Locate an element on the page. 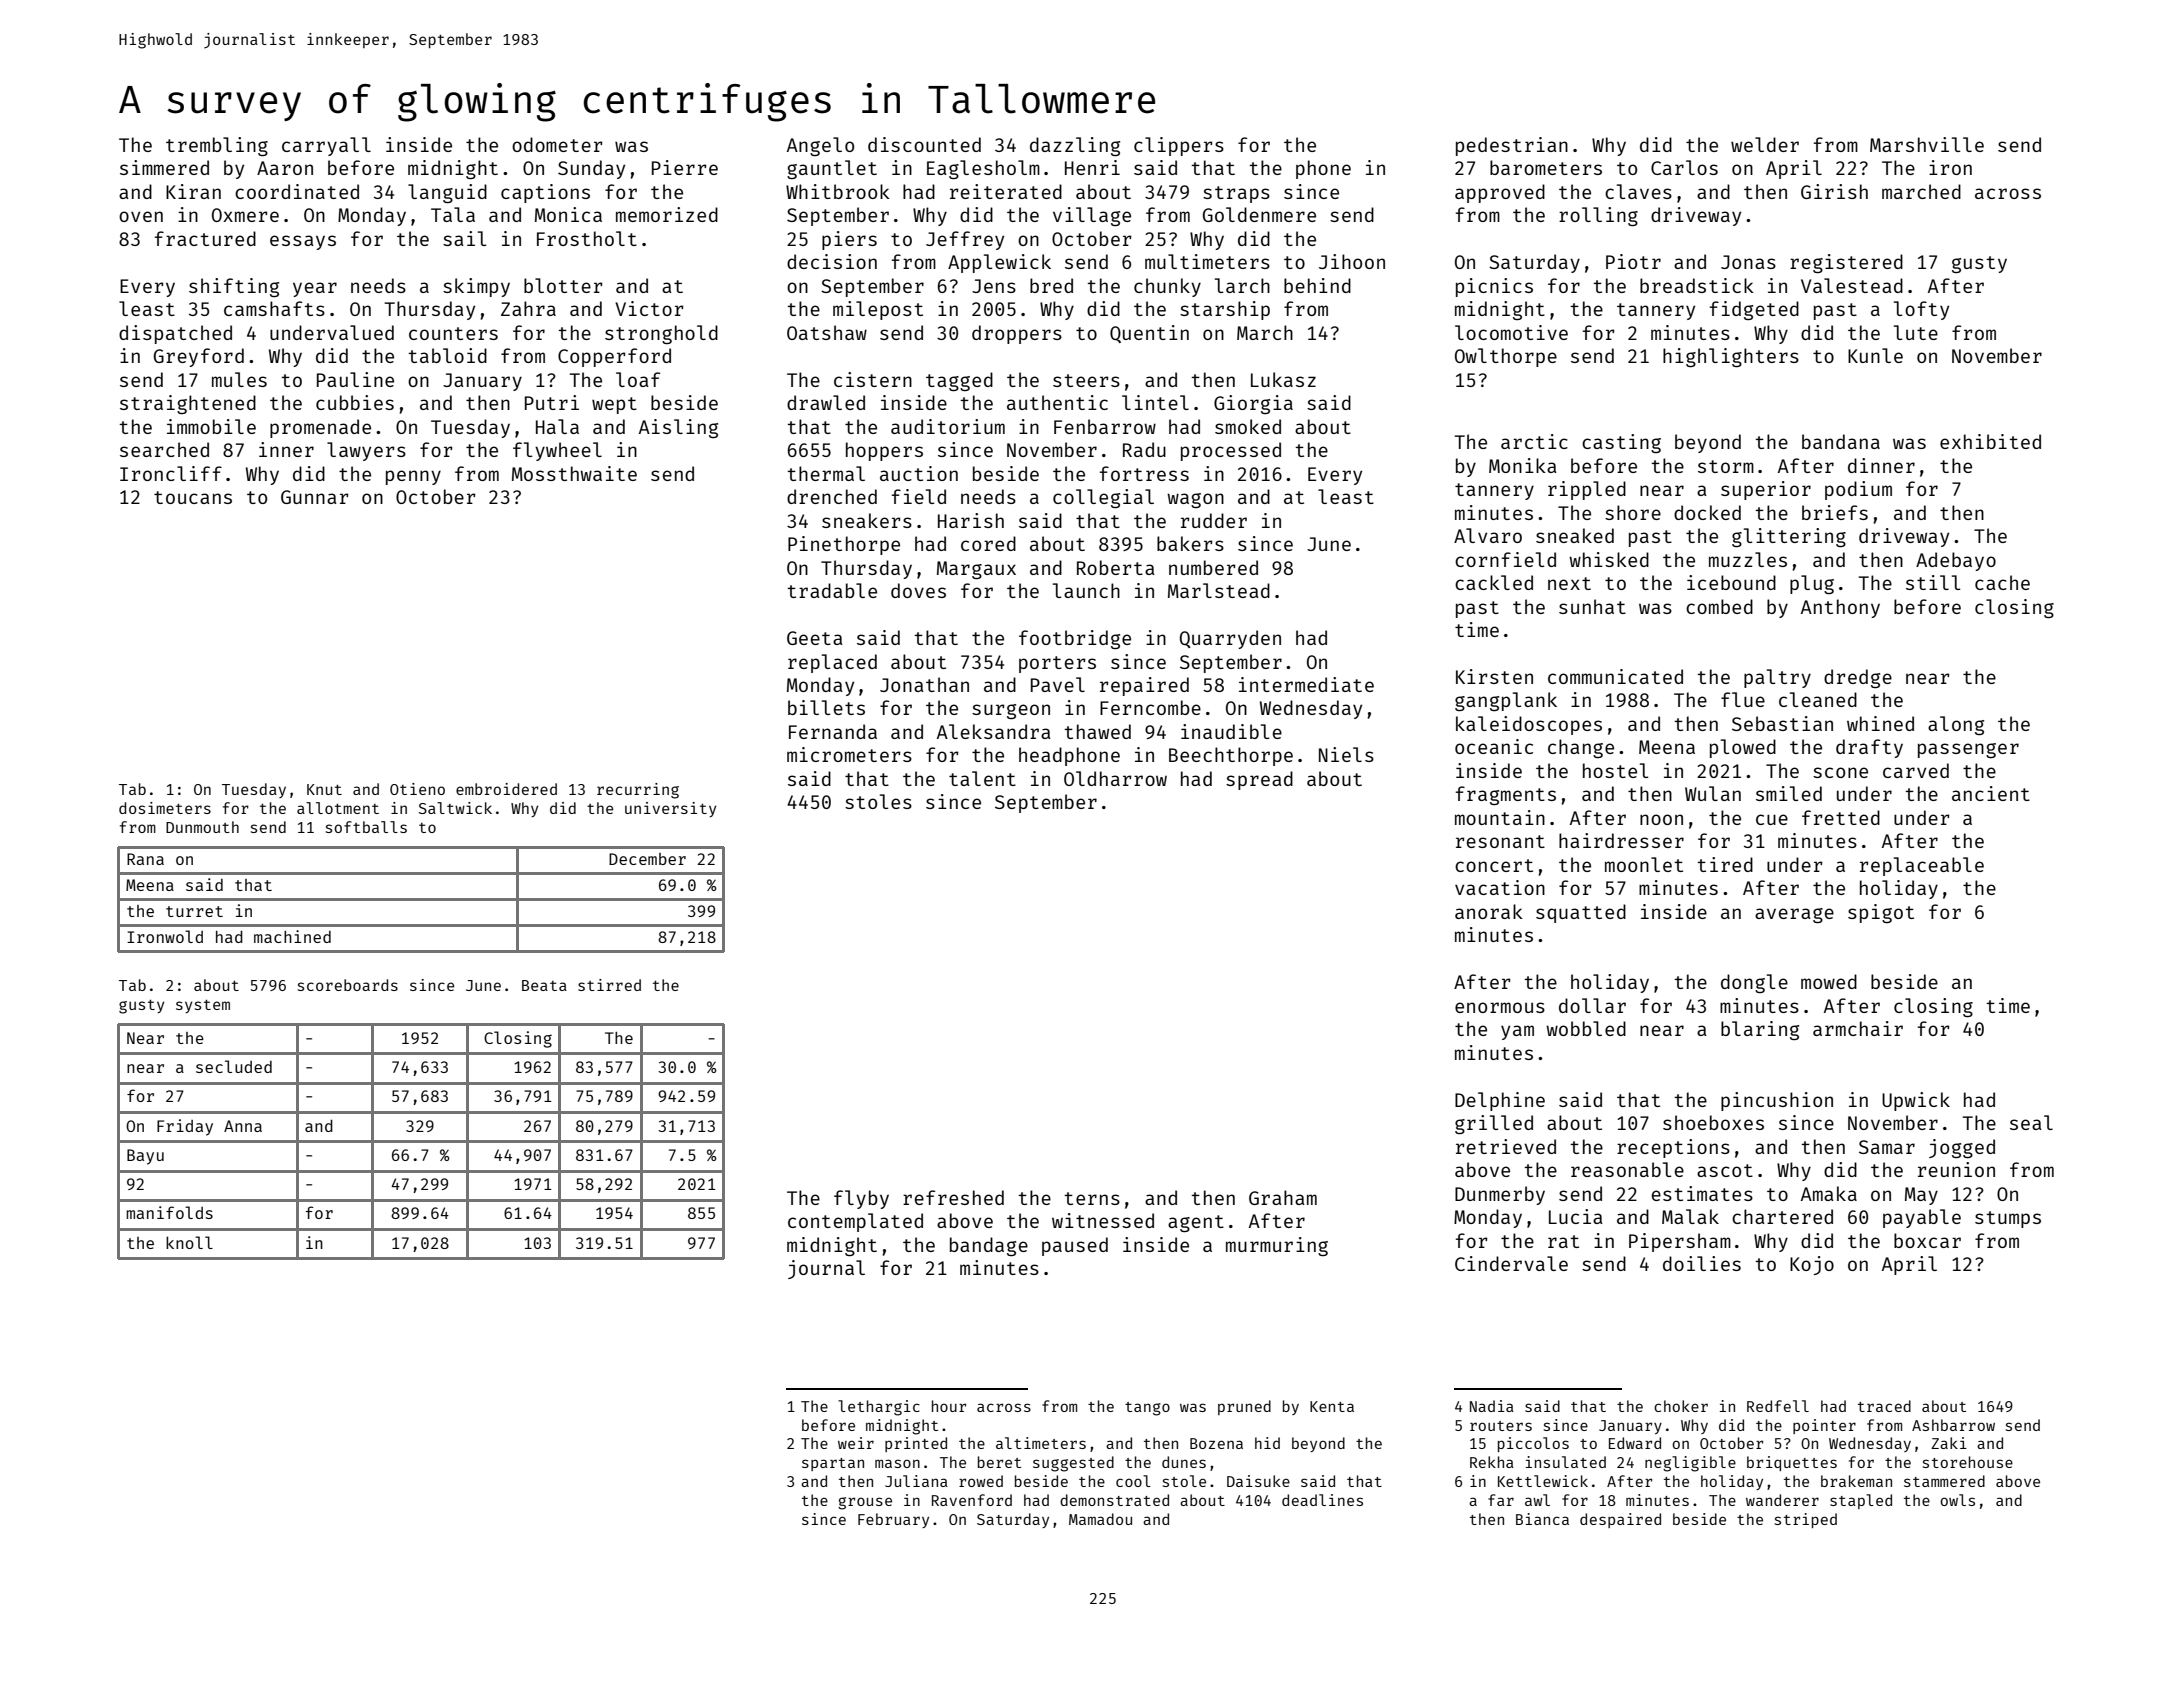  Kojo is located at coordinates (1812, 1265).
